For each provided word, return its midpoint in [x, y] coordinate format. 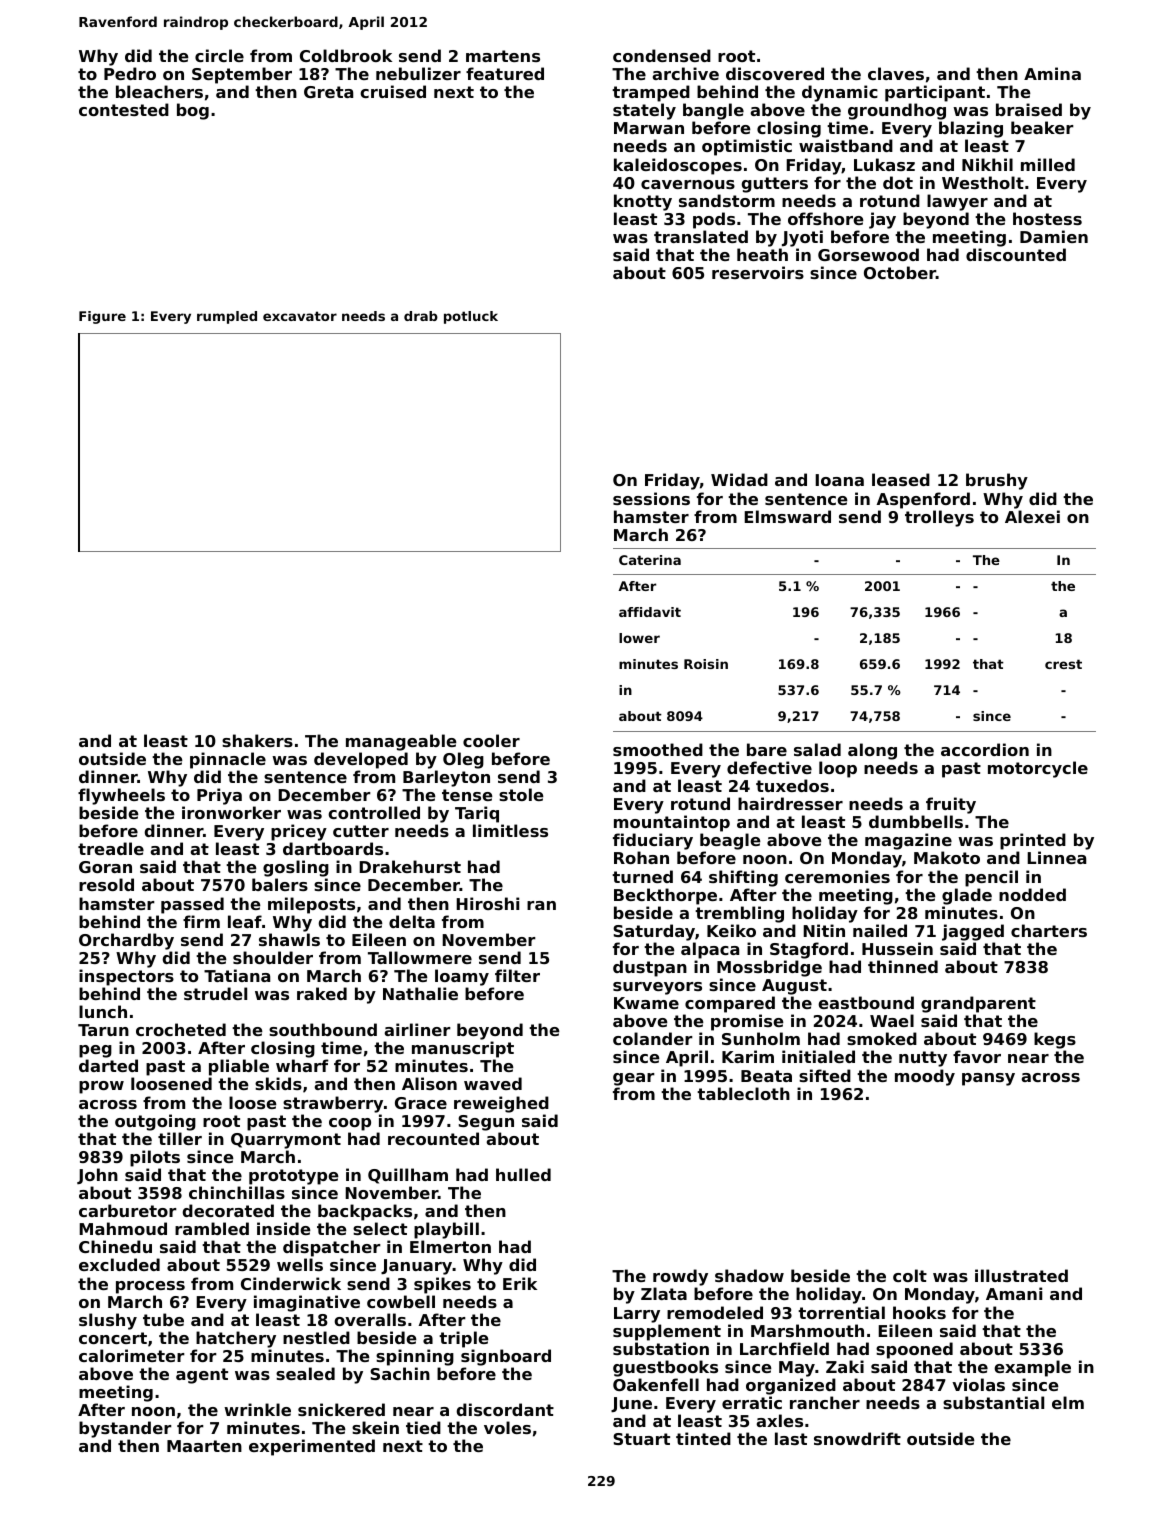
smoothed [658, 749]
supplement [667, 1332]
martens [503, 56]
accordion [985, 749]
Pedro [130, 73]
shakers [257, 740]
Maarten [204, 1446]
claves [896, 73]
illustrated [1021, 1275]
